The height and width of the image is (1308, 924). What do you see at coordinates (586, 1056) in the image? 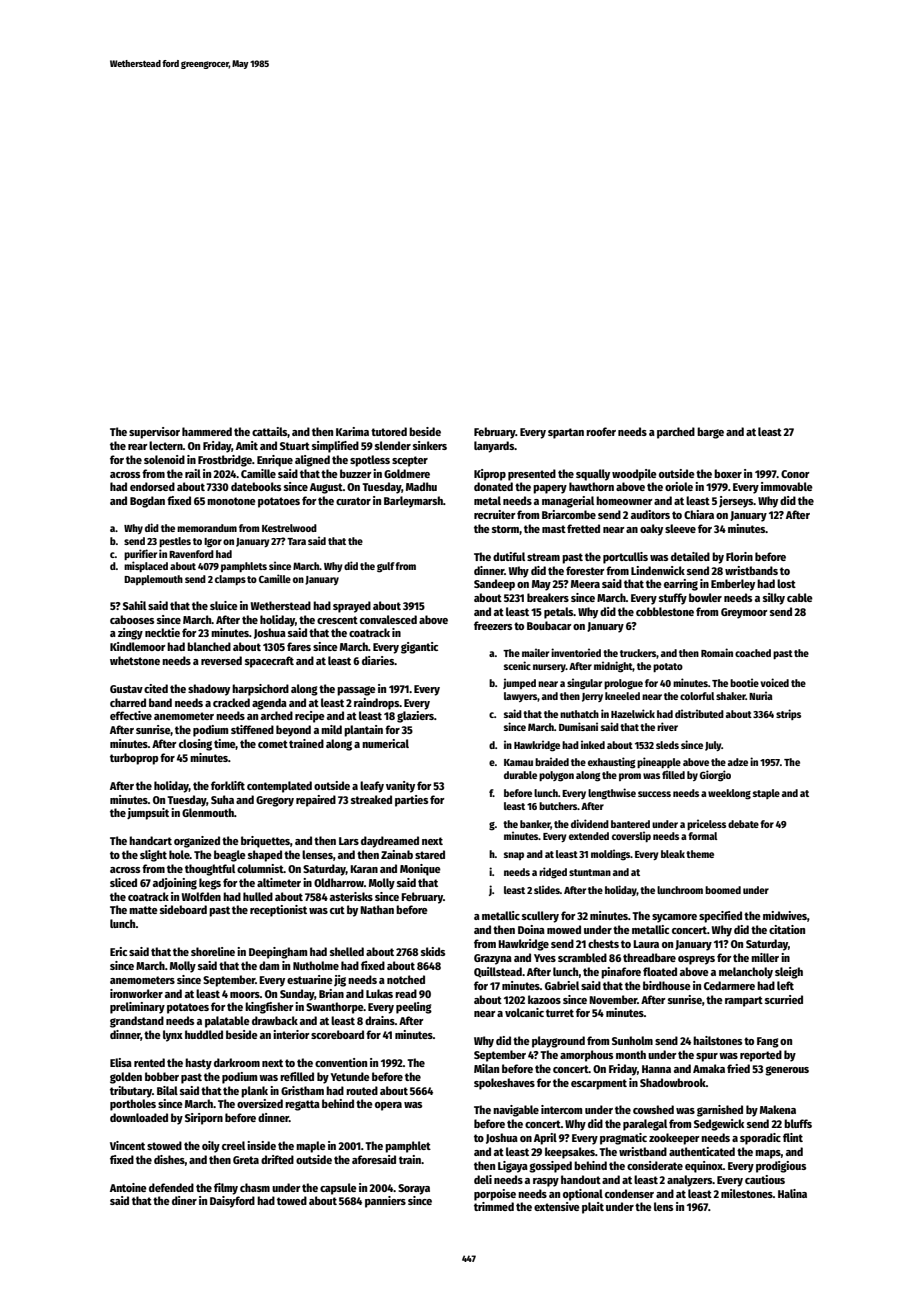
I see `amorphous` at bounding box center [586, 1056].
